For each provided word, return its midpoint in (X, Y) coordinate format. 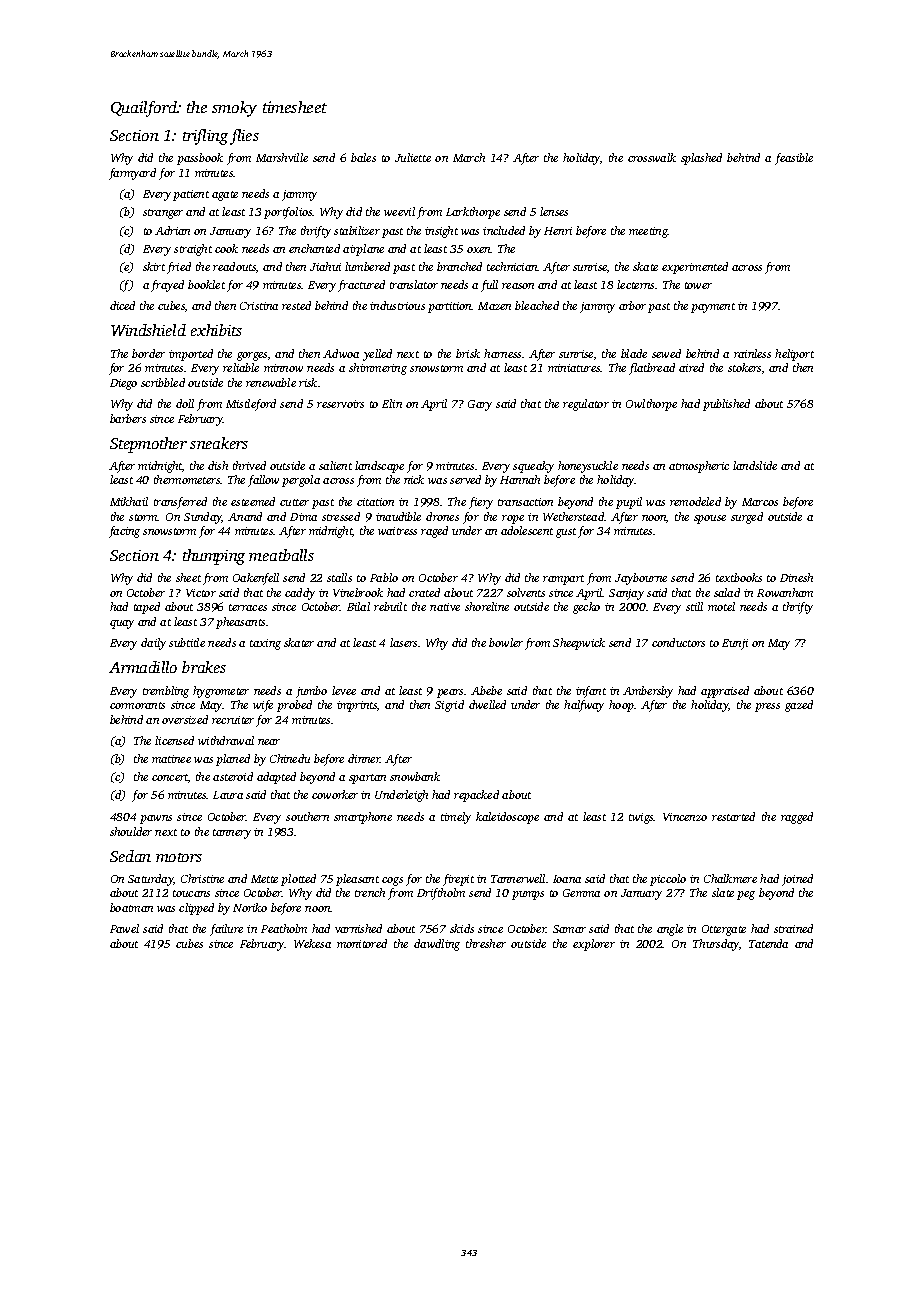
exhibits (216, 330)
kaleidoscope (507, 818)
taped (147, 608)
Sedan (130, 856)
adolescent (527, 530)
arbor (632, 305)
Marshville (282, 157)
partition (450, 307)
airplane (363, 250)
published (726, 405)
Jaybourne (641, 579)
